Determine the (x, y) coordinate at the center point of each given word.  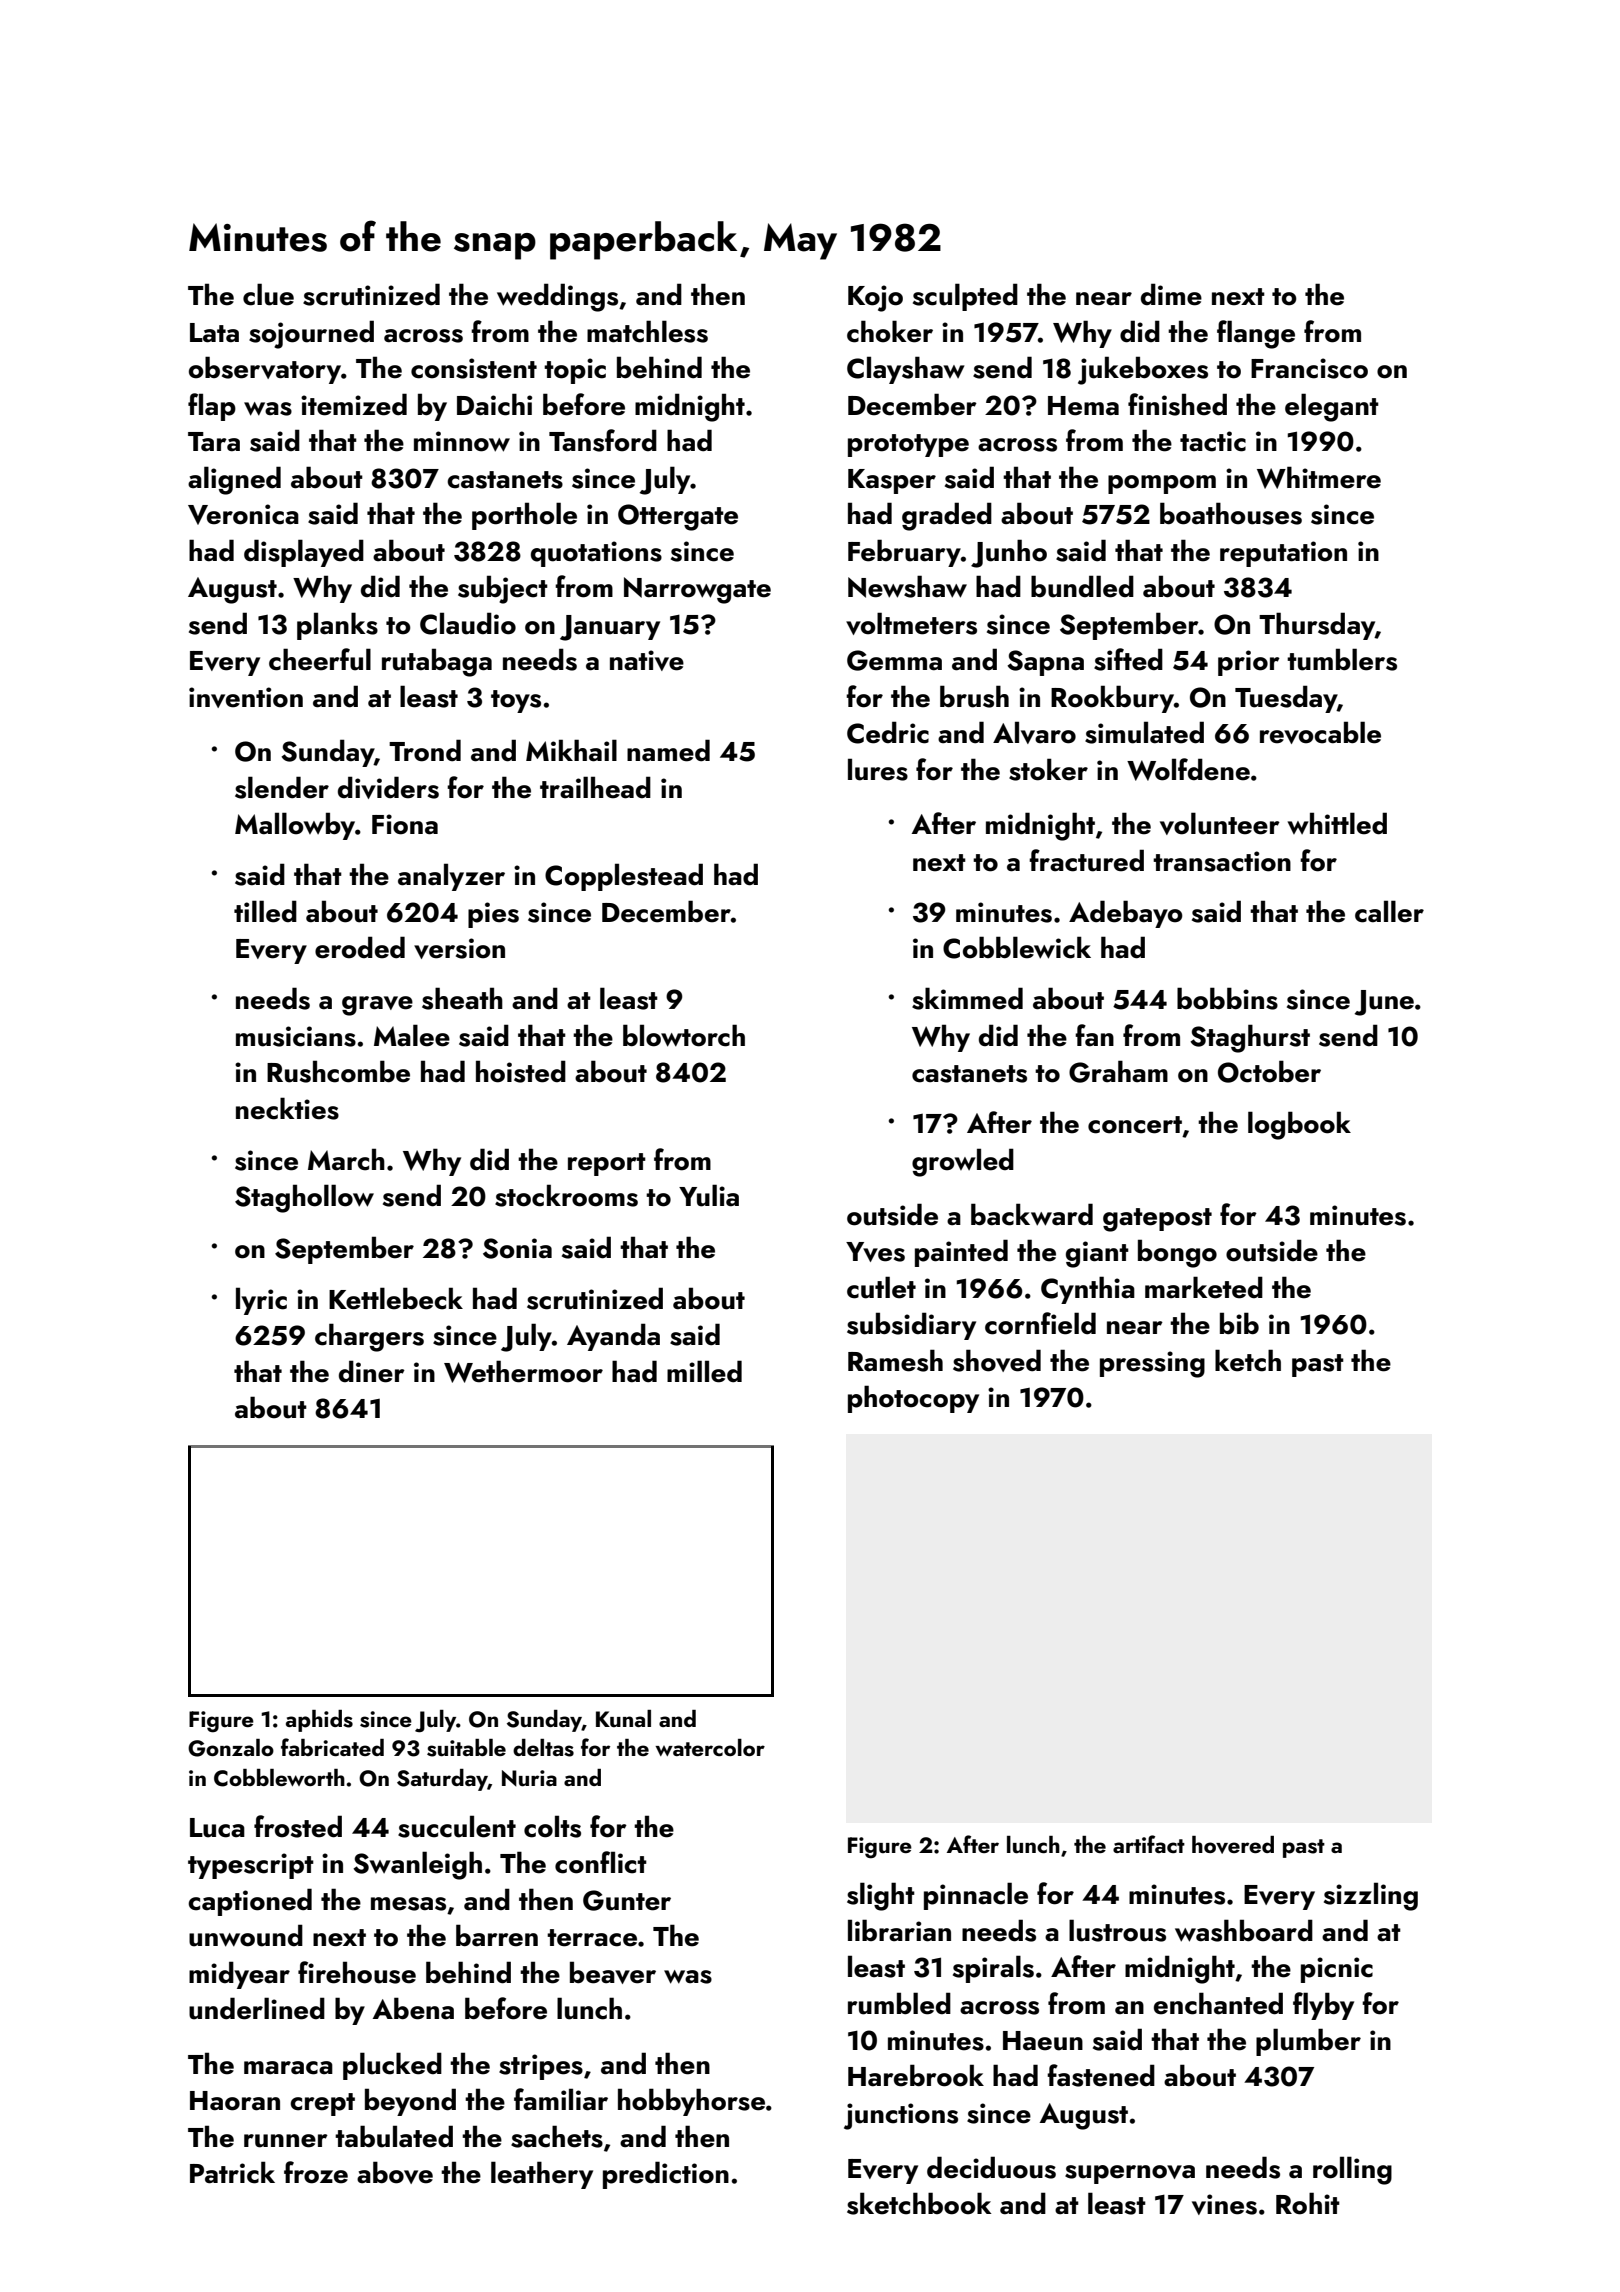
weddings (557, 297)
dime (1171, 294)
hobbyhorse (691, 2102)
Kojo (875, 298)
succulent (457, 1826)
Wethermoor (523, 1371)
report (607, 1164)
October (1269, 1071)
